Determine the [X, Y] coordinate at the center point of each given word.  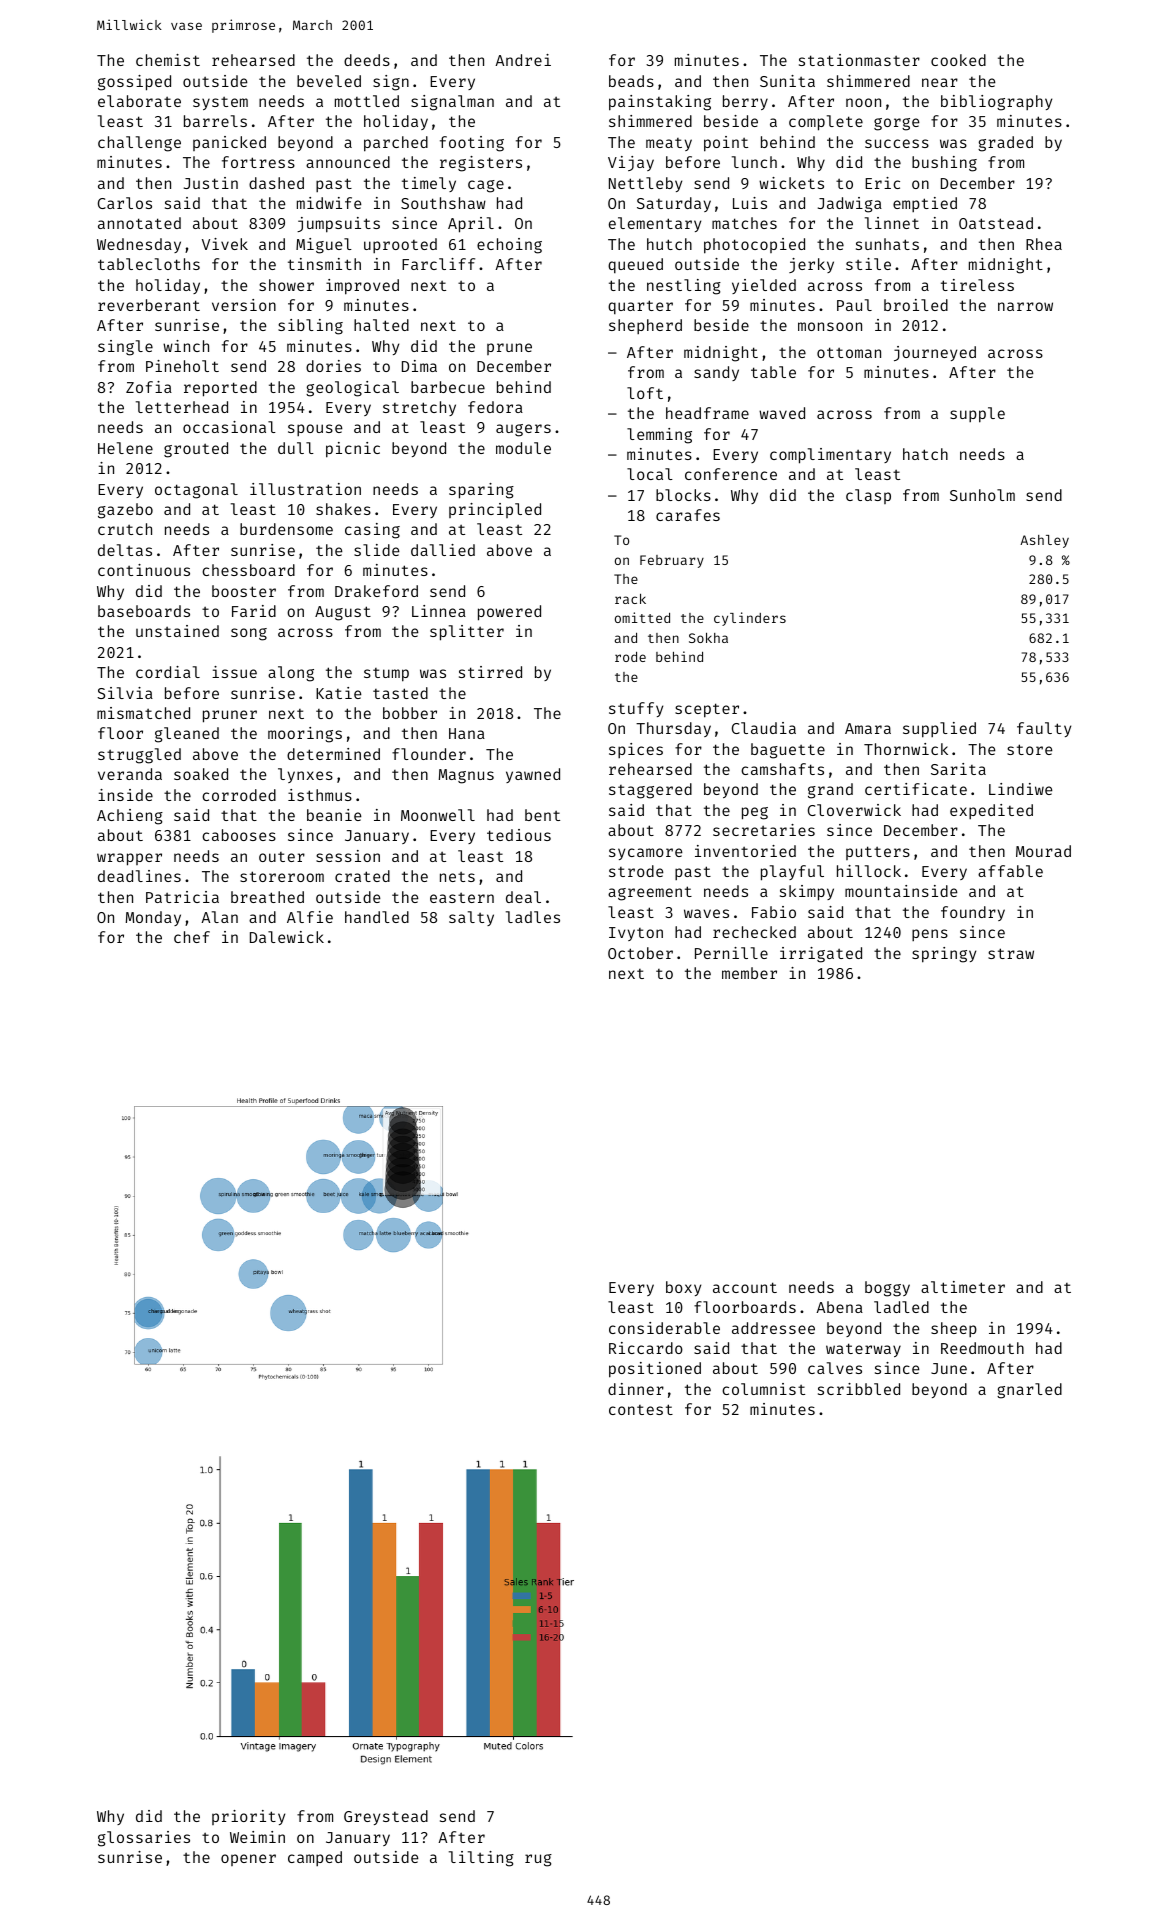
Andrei [523, 60]
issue [234, 672]
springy [944, 955]
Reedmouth [982, 1348]
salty [471, 918]
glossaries [144, 1839]
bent [542, 815]
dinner [636, 1389]
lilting [481, 1859]
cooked [958, 60]
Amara [868, 728]
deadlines [139, 876]
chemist [168, 60]
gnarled [1029, 1391]
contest [641, 1409]
